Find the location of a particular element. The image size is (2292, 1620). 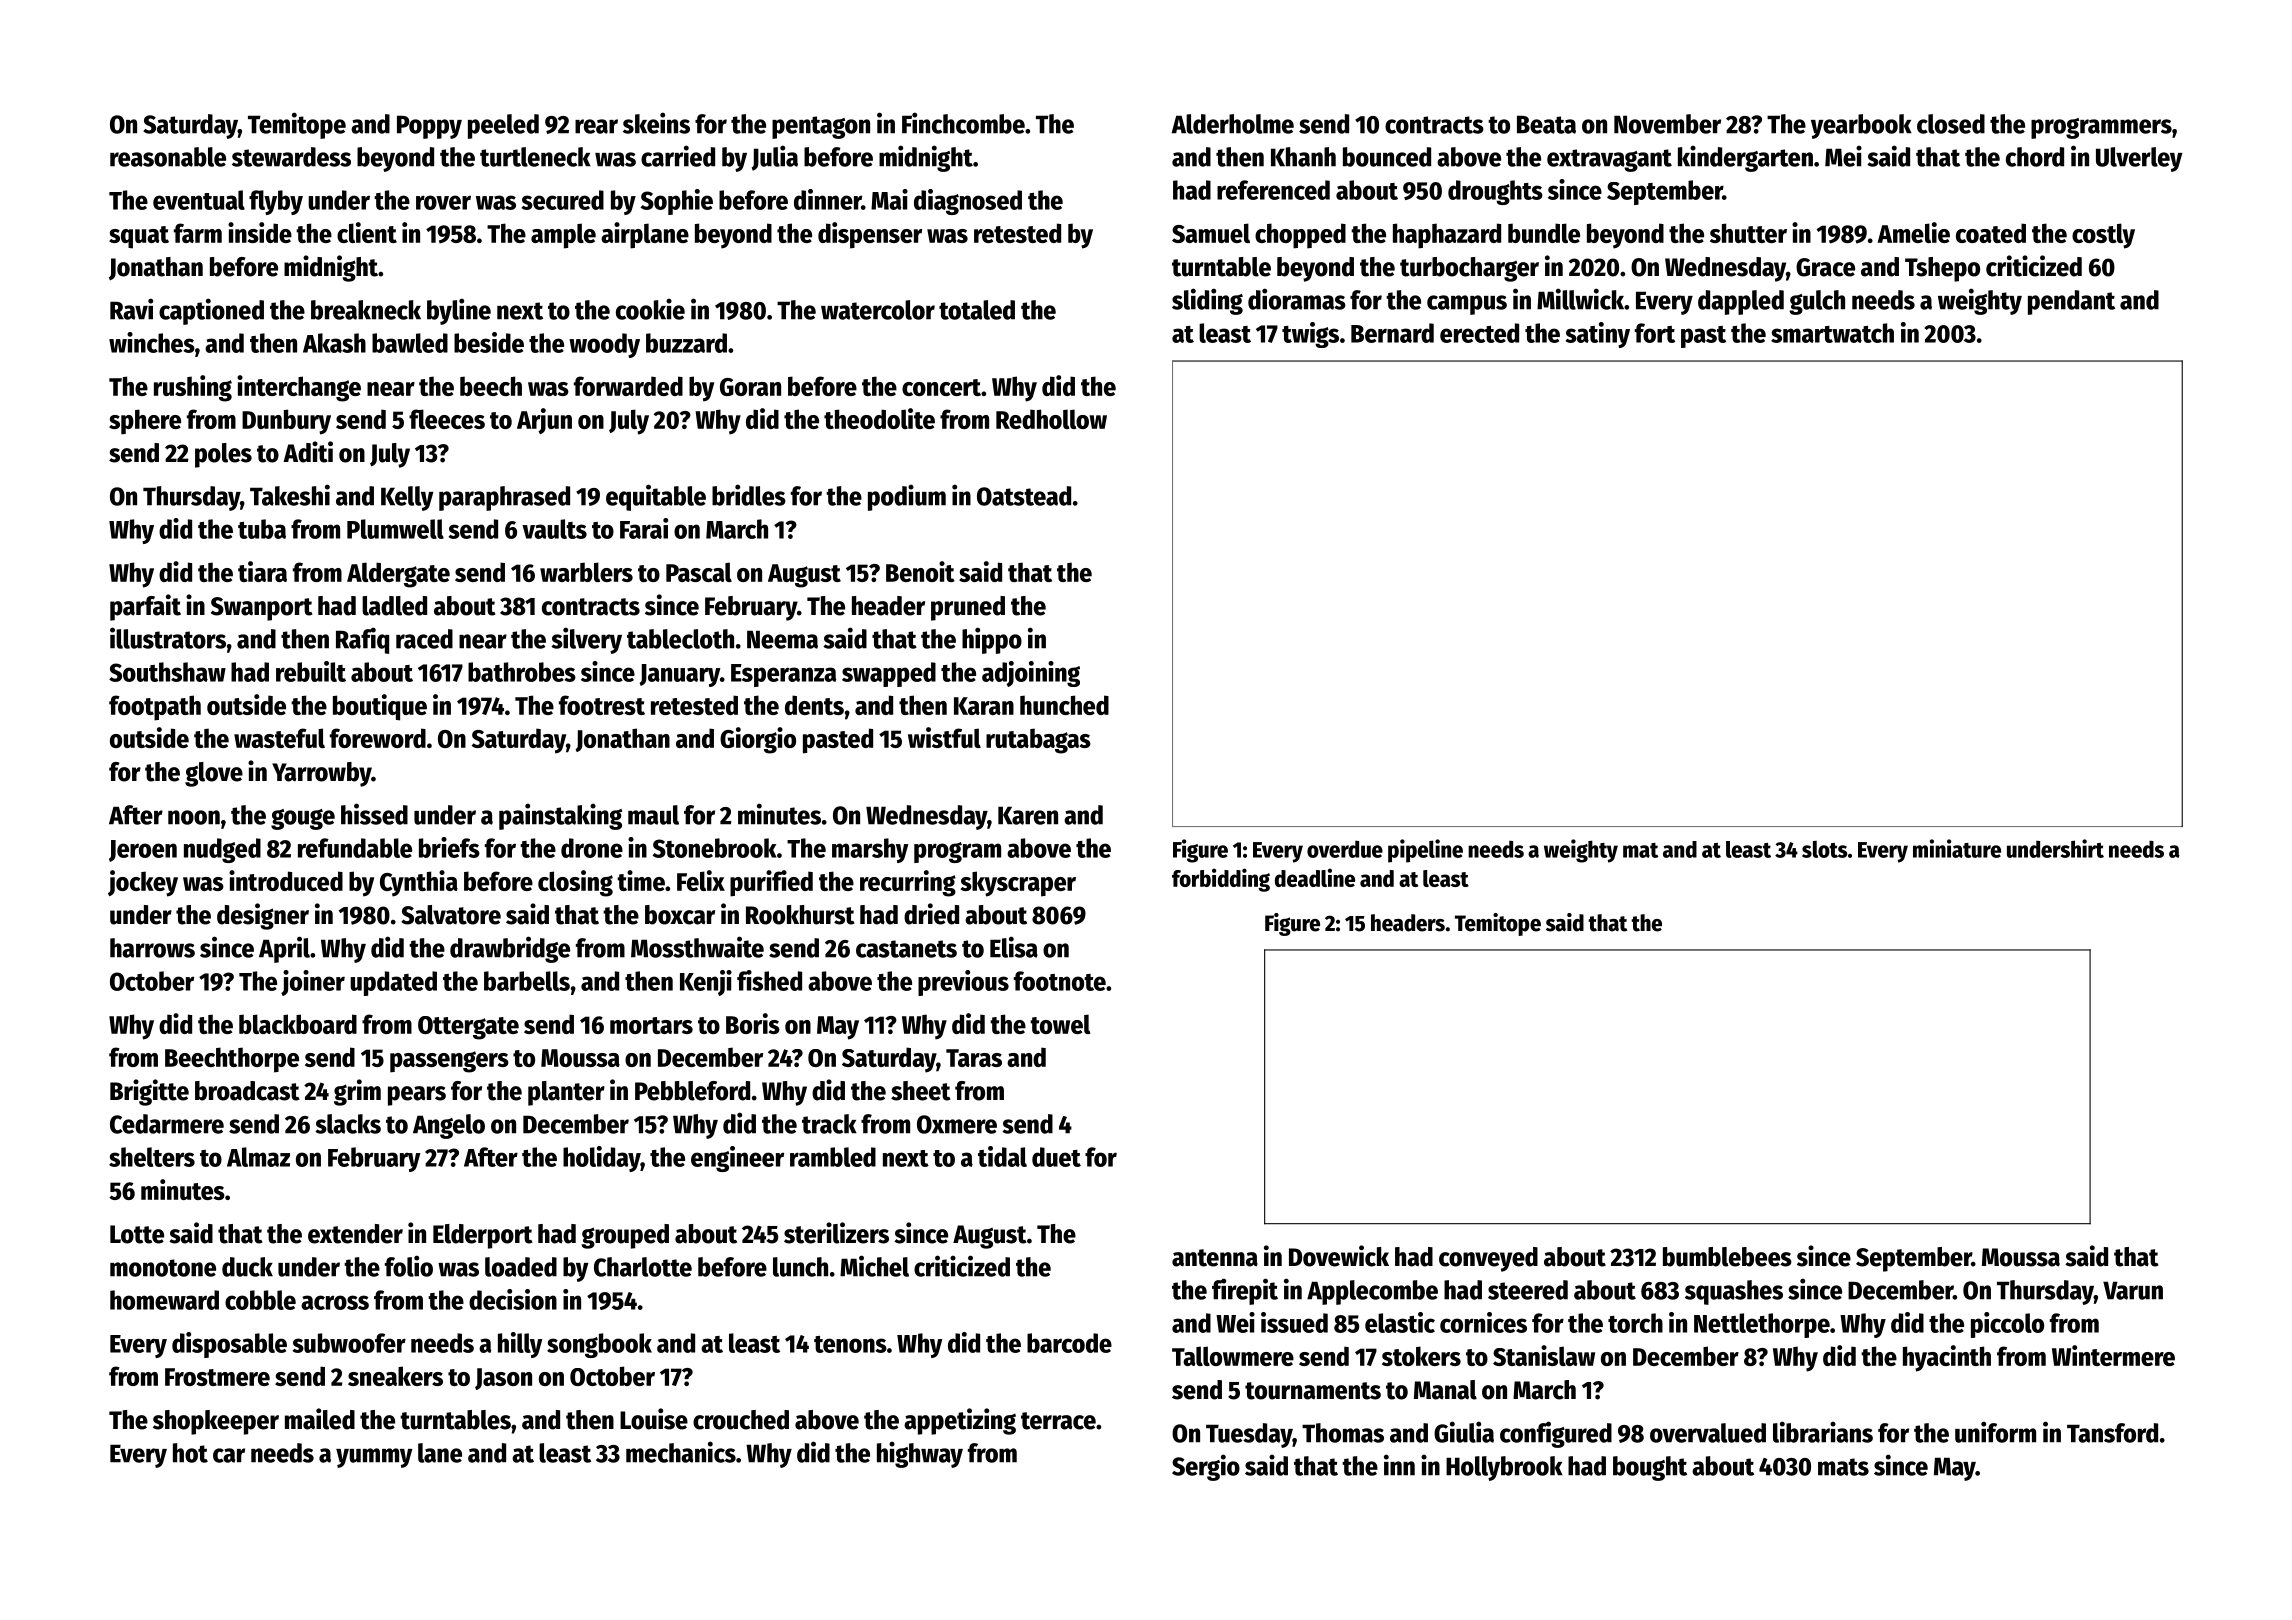

slots is located at coordinates (1824, 849).
